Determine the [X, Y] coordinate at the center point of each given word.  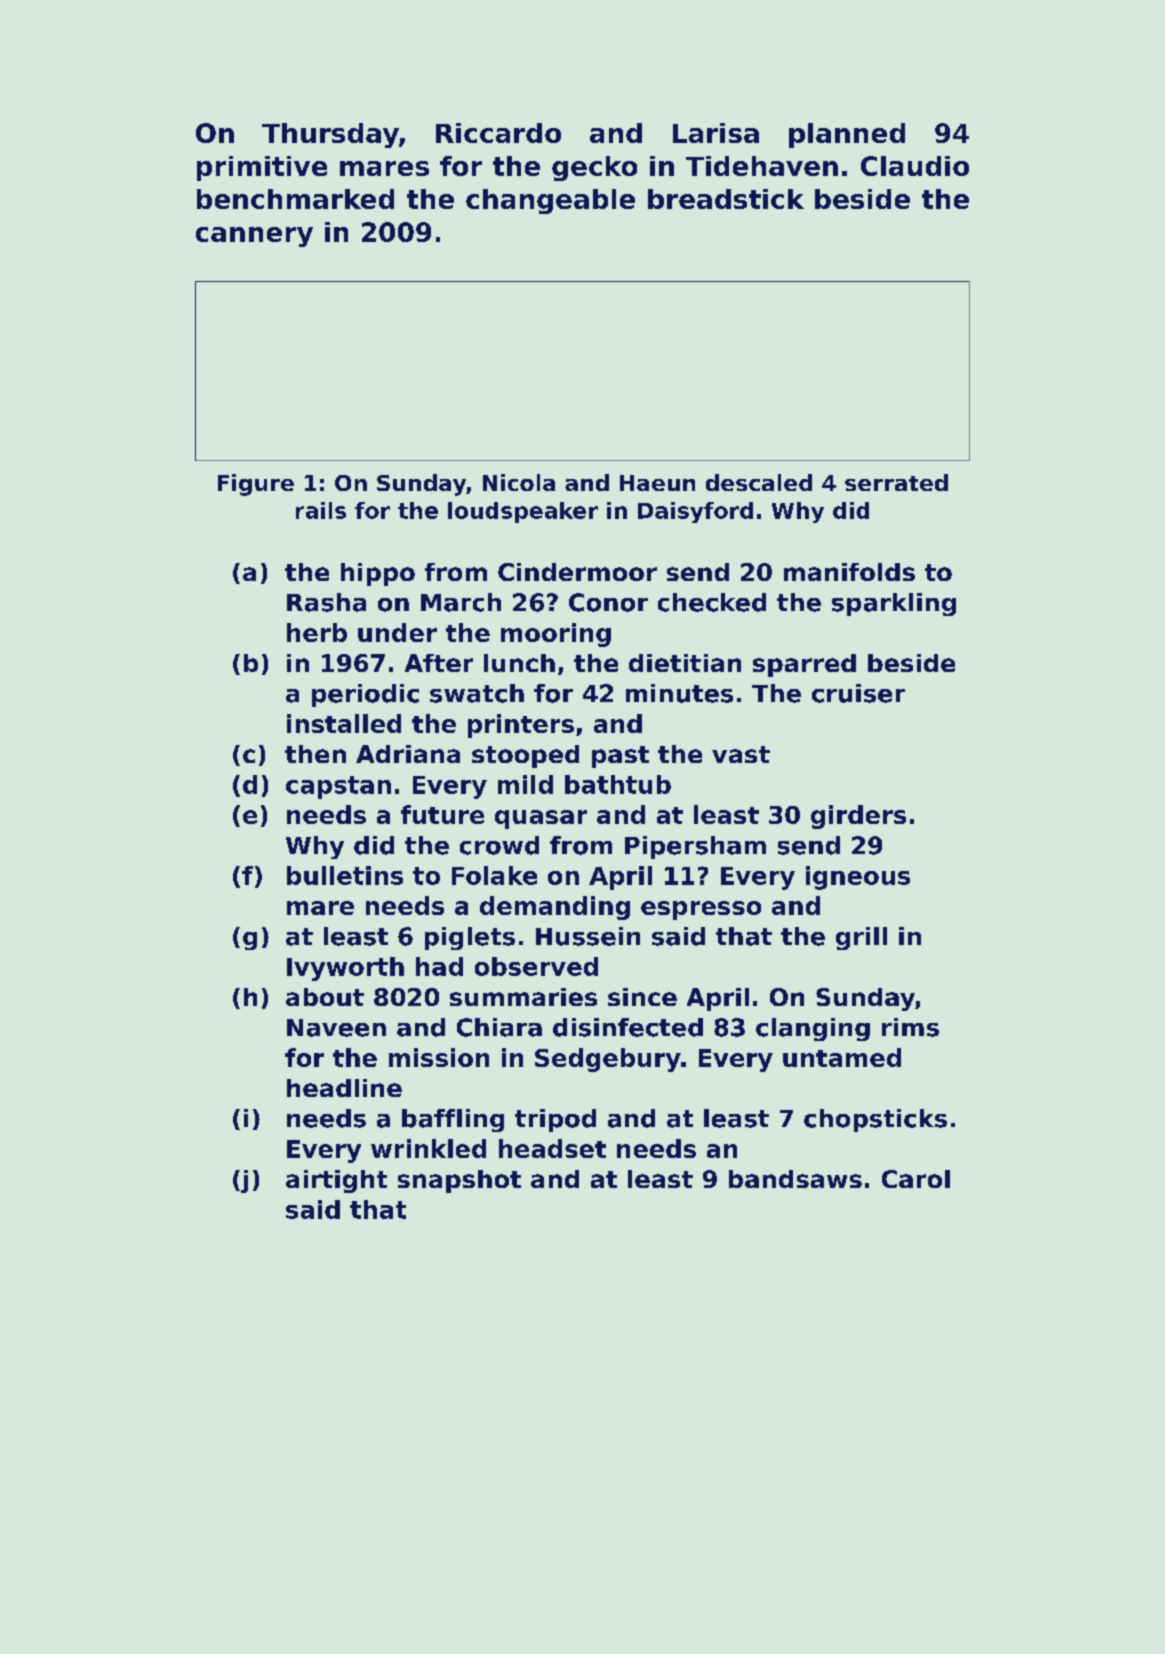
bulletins [345, 875]
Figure [256, 485]
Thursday [330, 135]
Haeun [657, 483]
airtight [336, 1181]
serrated [896, 482]
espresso [701, 910]
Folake [494, 875]
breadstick [726, 199]
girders [858, 817]
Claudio [915, 166]
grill [861, 938]
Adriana [408, 754]
